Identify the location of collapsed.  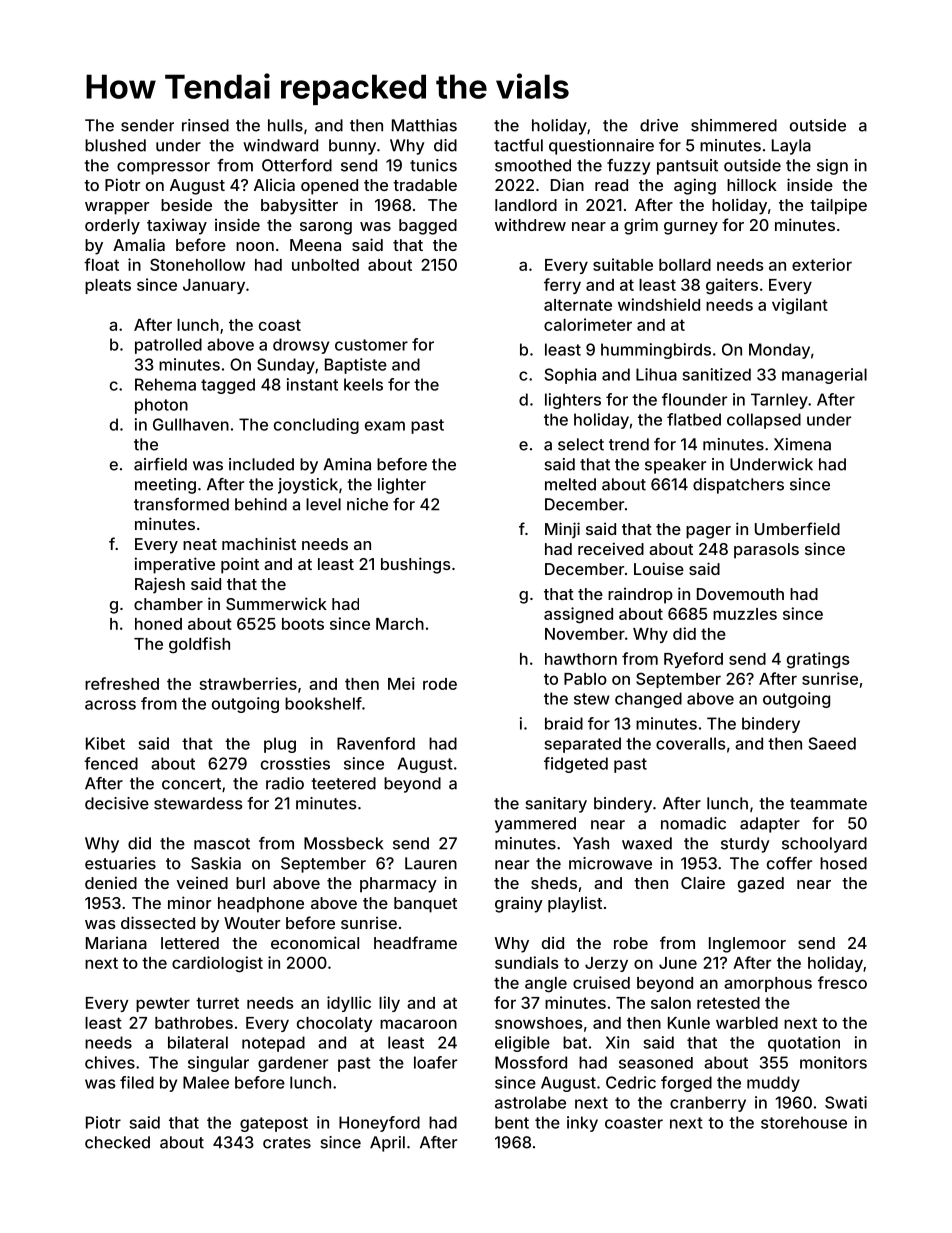
(764, 421).
